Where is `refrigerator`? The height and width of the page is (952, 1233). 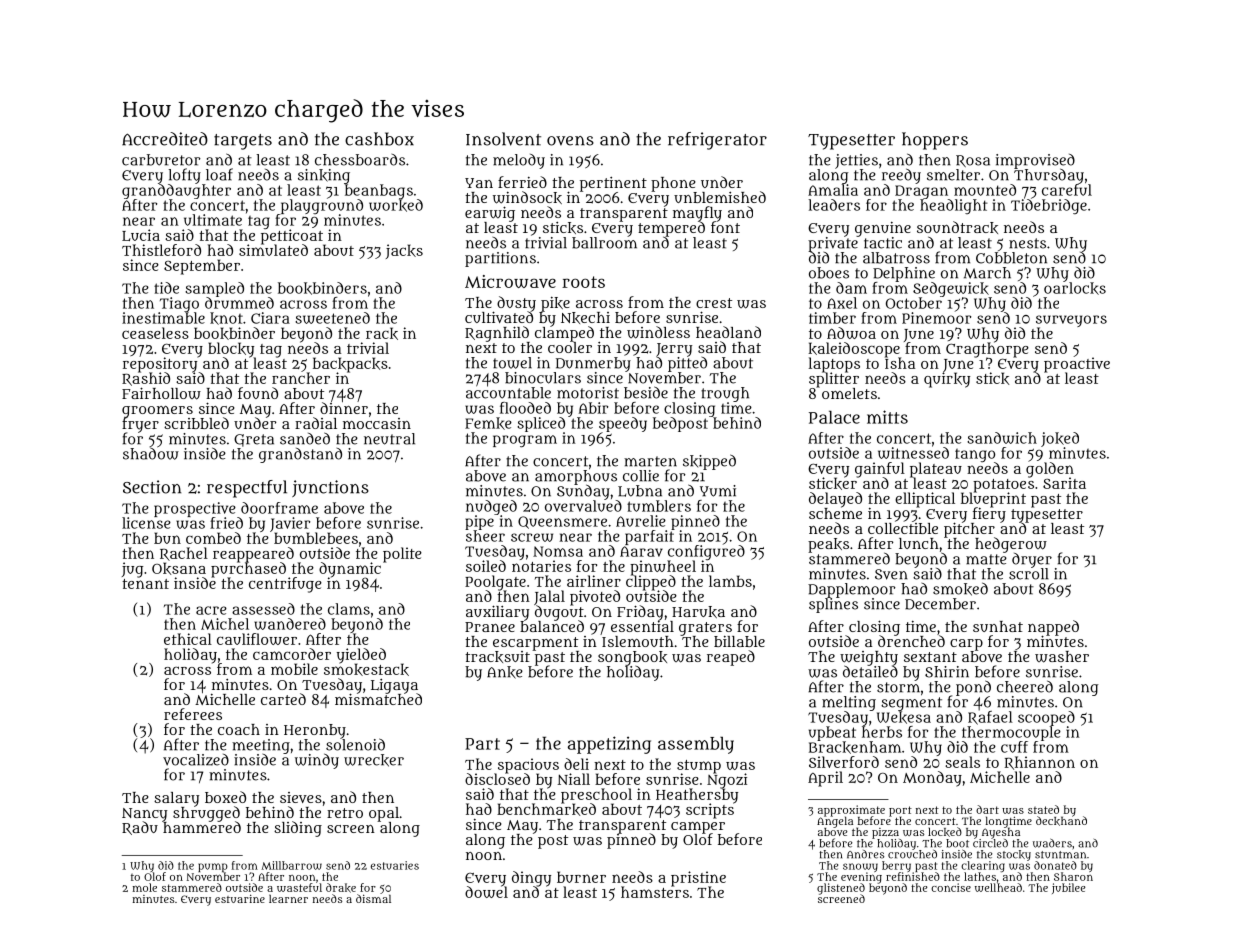 refrigerator is located at coordinates (717, 141).
